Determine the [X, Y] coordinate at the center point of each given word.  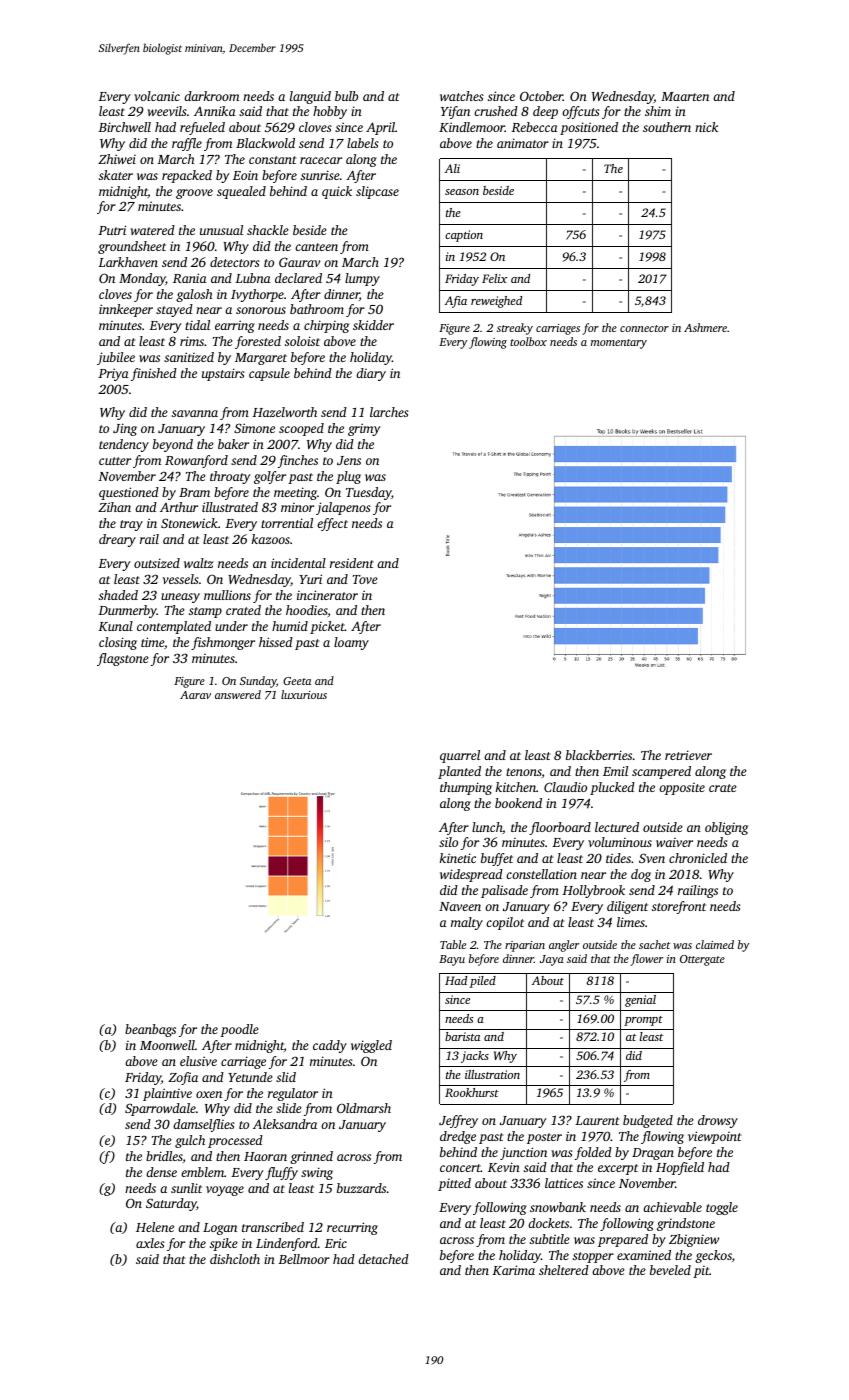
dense [161, 1172]
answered [238, 694]
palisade [504, 891]
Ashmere [705, 327]
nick [706, 127]
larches [389, 412]
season [462, 192]
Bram [194, 492]
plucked [612, 788]
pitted [454, 1184]
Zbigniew [694, 1240]
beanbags [150, 1030]
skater [116, 175]
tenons [524, 772]
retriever [688, 755]
